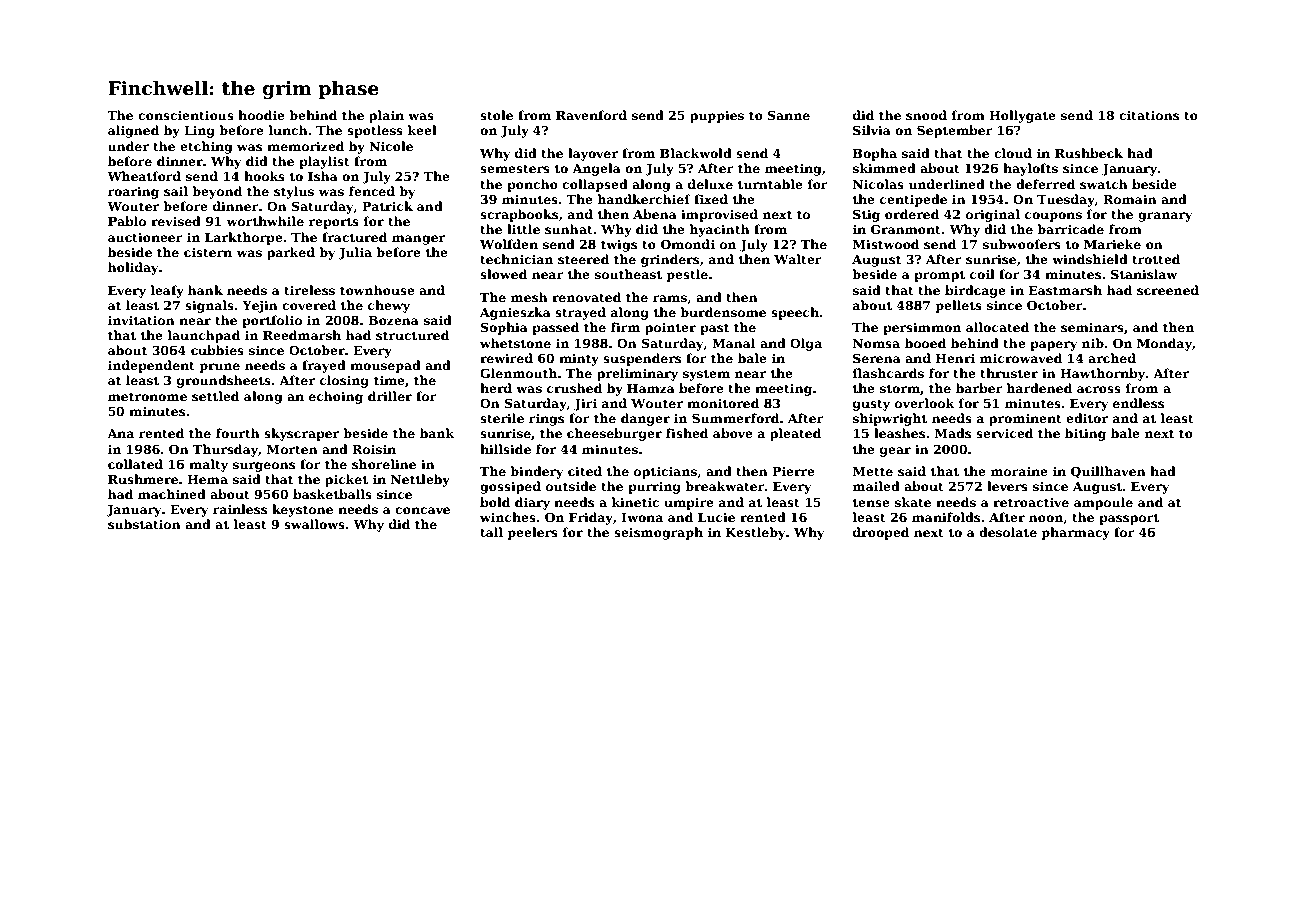 The width and height of the page is (1308, 924). Describe the element at coordinates (922, 329) in the page. I see `persimmon` at that location.
